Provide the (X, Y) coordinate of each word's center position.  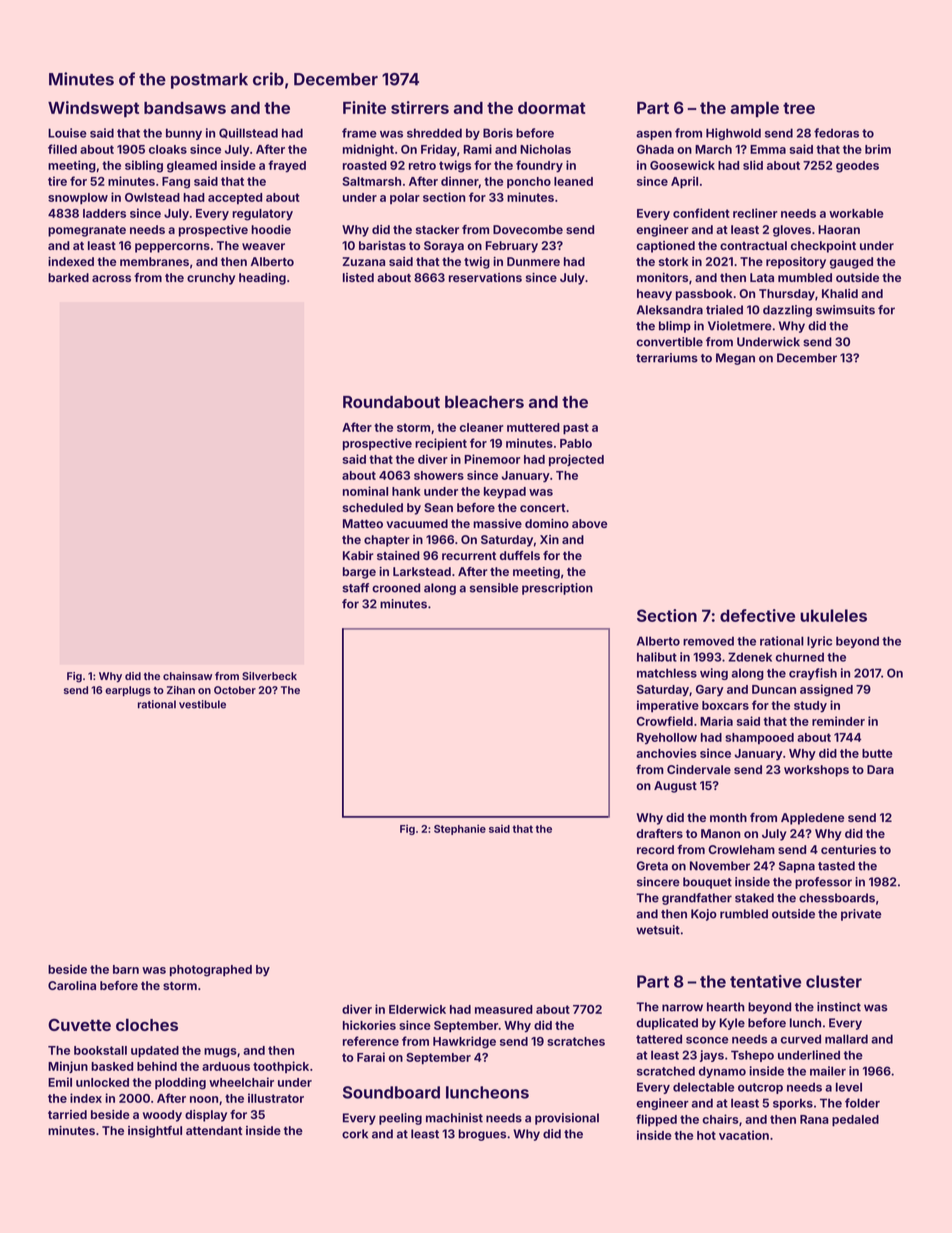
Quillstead (248, 133)
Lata (762, 277)
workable (856, 213)
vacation (744, 1135)
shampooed (759, 738)
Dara (880, 769)
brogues (482, 1135)
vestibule (202, 704)
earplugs (128, 691)
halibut (657, 657)
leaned (573, 181)
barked (68, 277)
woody (162, 1116)
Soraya (444, 247)
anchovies (666, 753)
